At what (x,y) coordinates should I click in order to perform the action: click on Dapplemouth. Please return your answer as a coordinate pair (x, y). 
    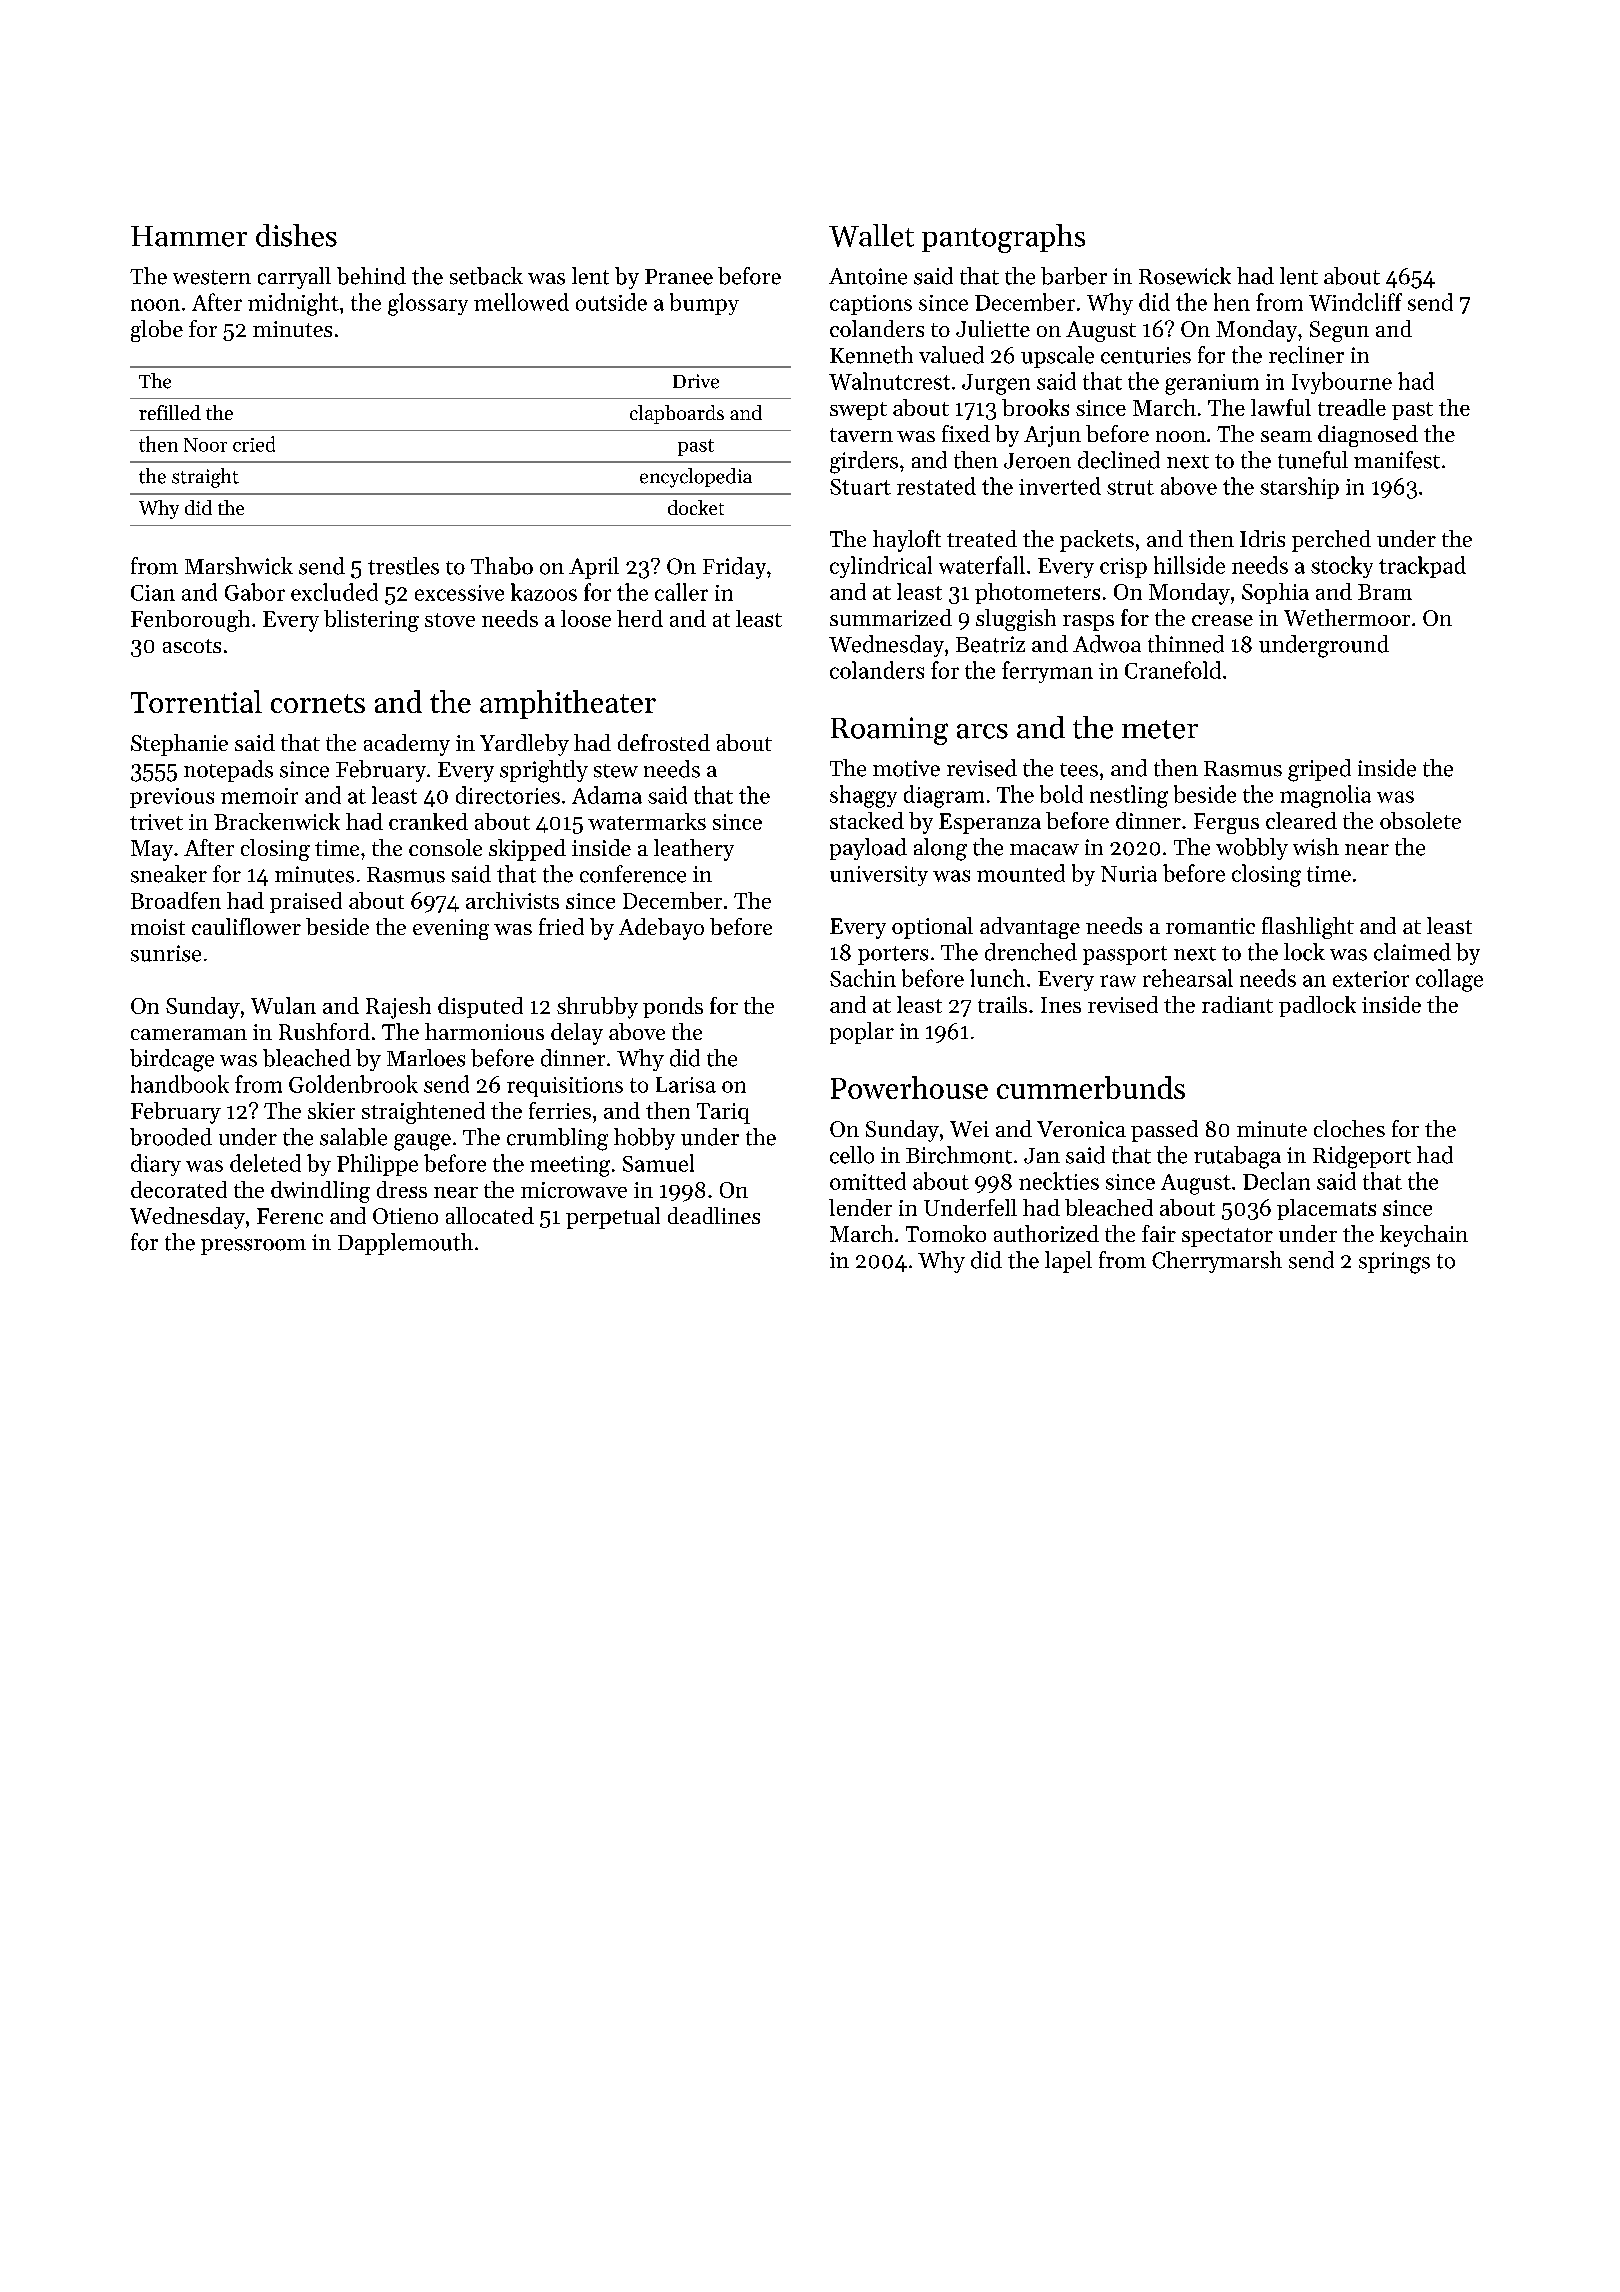
    Looking at the image, I should click on (405, 1244).
